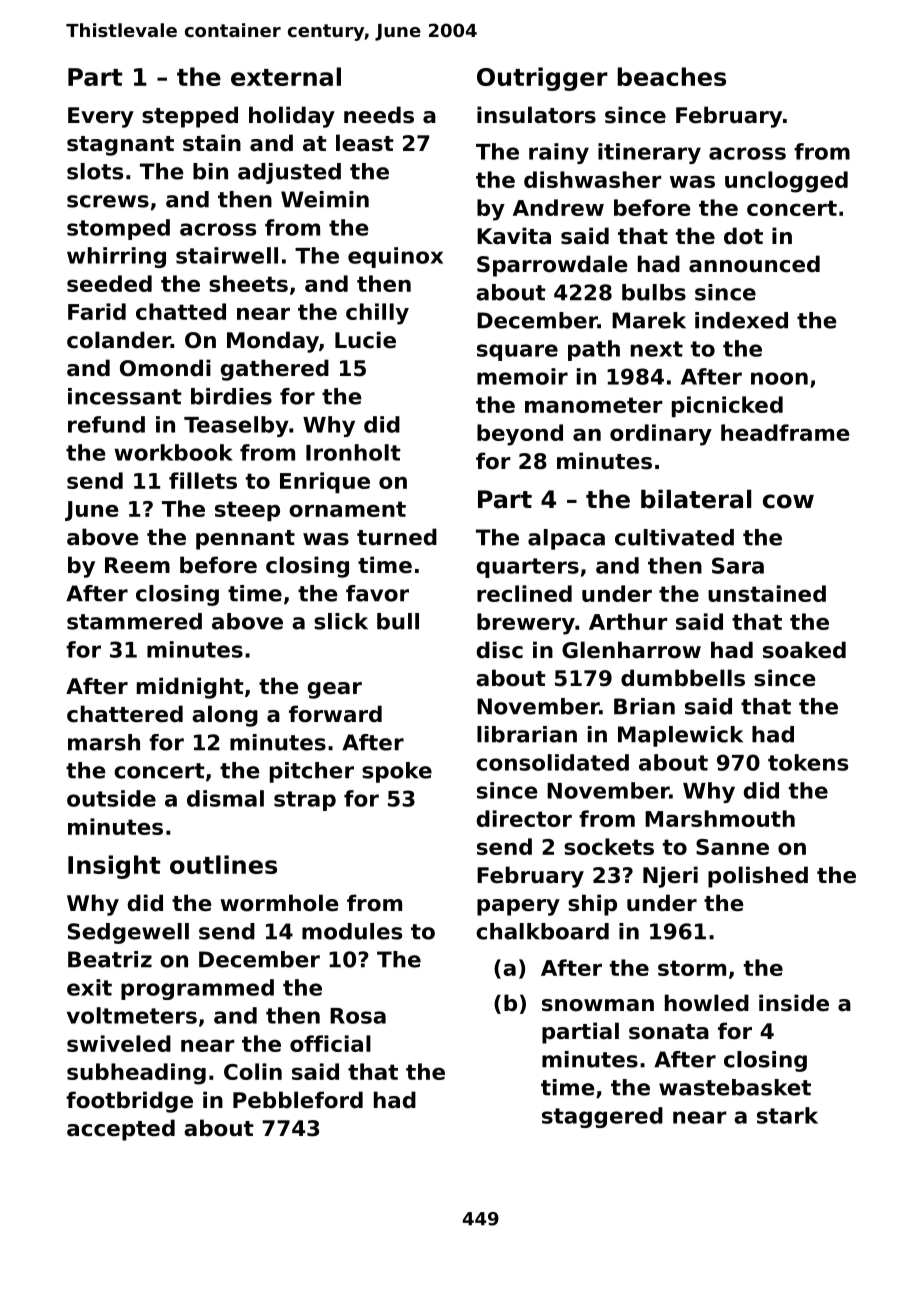 Image resolution: width=924 pixels, height=1311 pixels. Describe the element at coordinates (552, 762) in the screenshot. I see `consolidated` at that location.
